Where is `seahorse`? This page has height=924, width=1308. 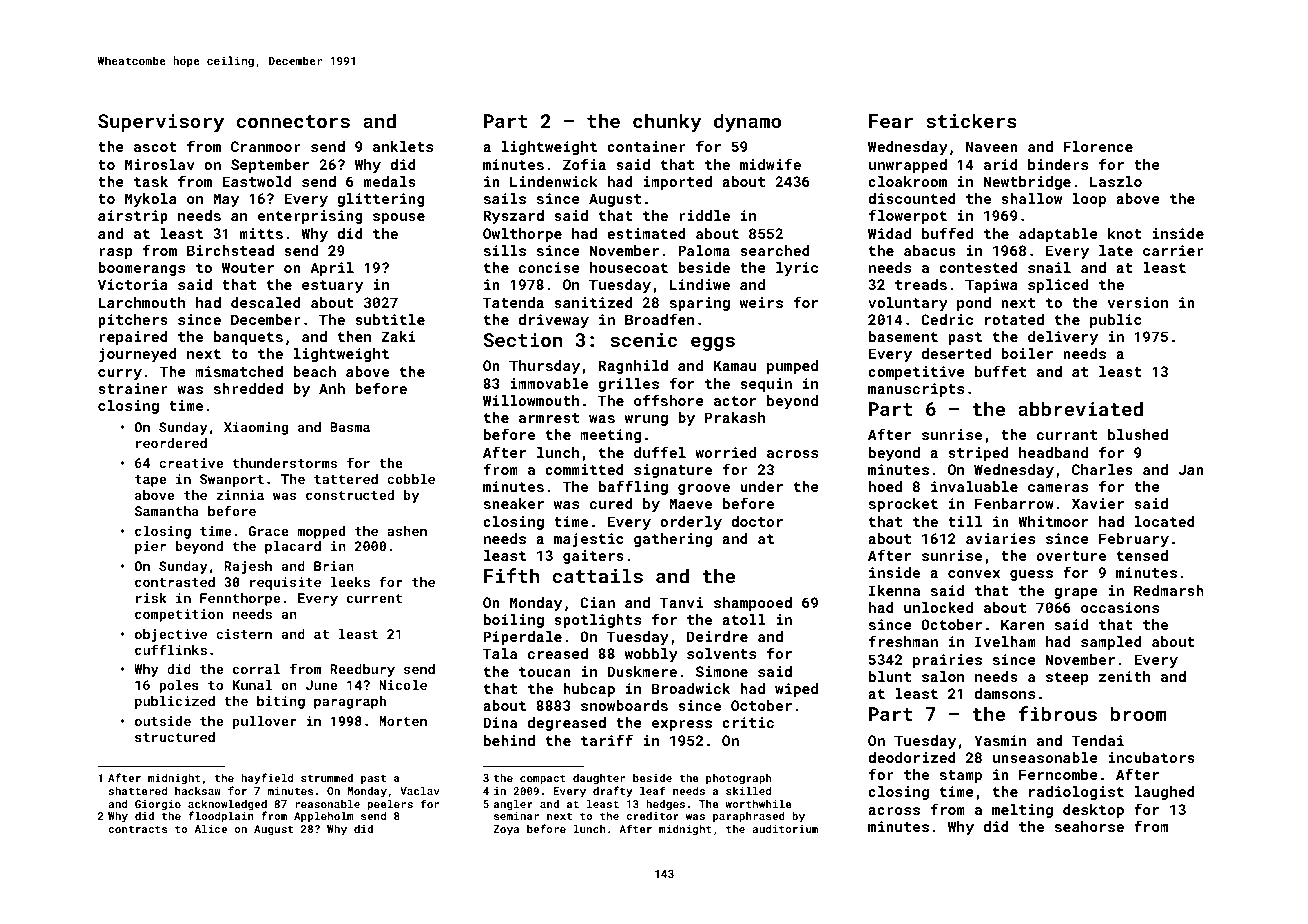 seahorse is located at coordinates (1089, 826).
